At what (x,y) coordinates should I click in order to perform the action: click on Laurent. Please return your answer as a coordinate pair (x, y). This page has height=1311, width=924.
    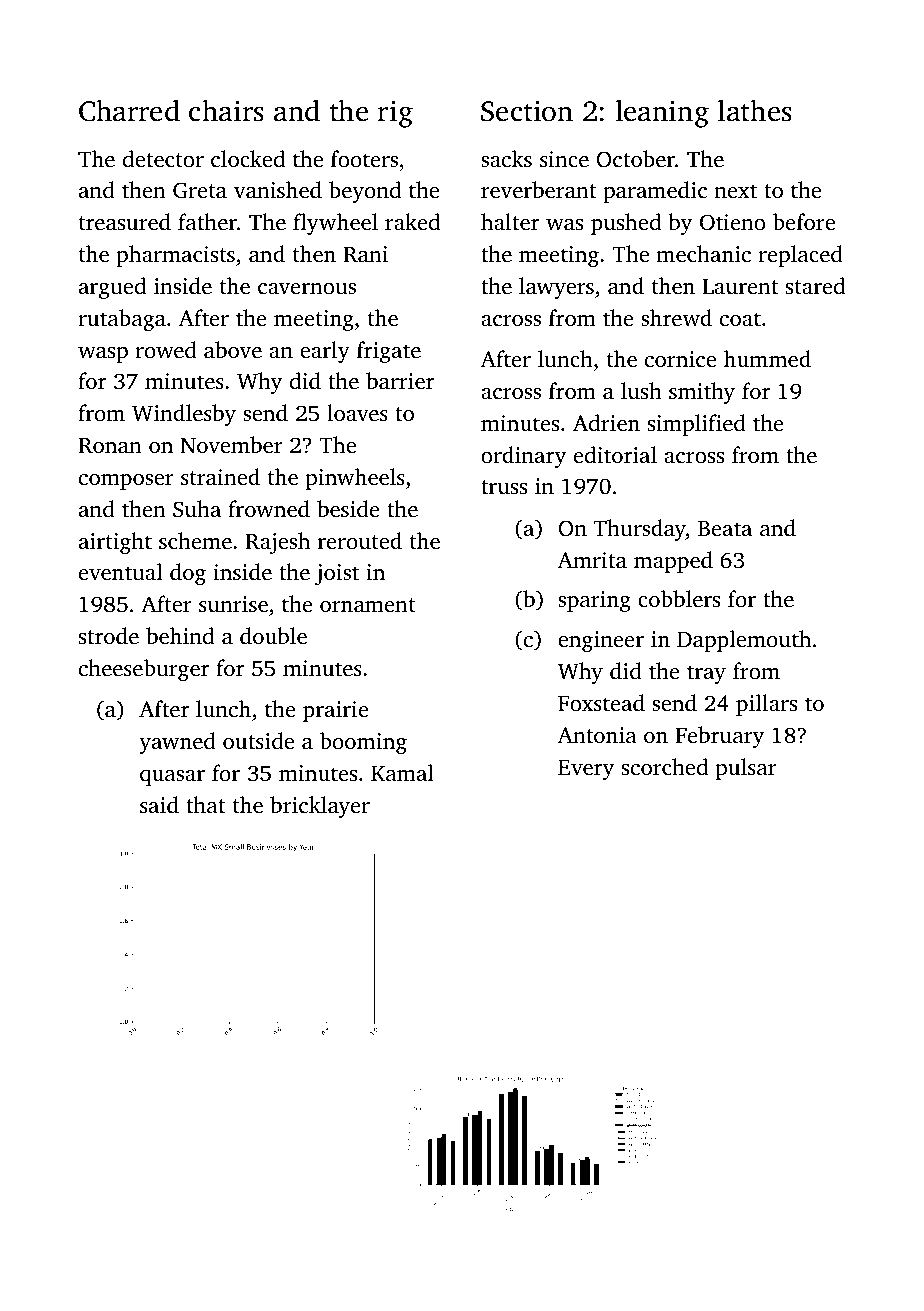
    Looking at the image, I should click on (740, 287).
